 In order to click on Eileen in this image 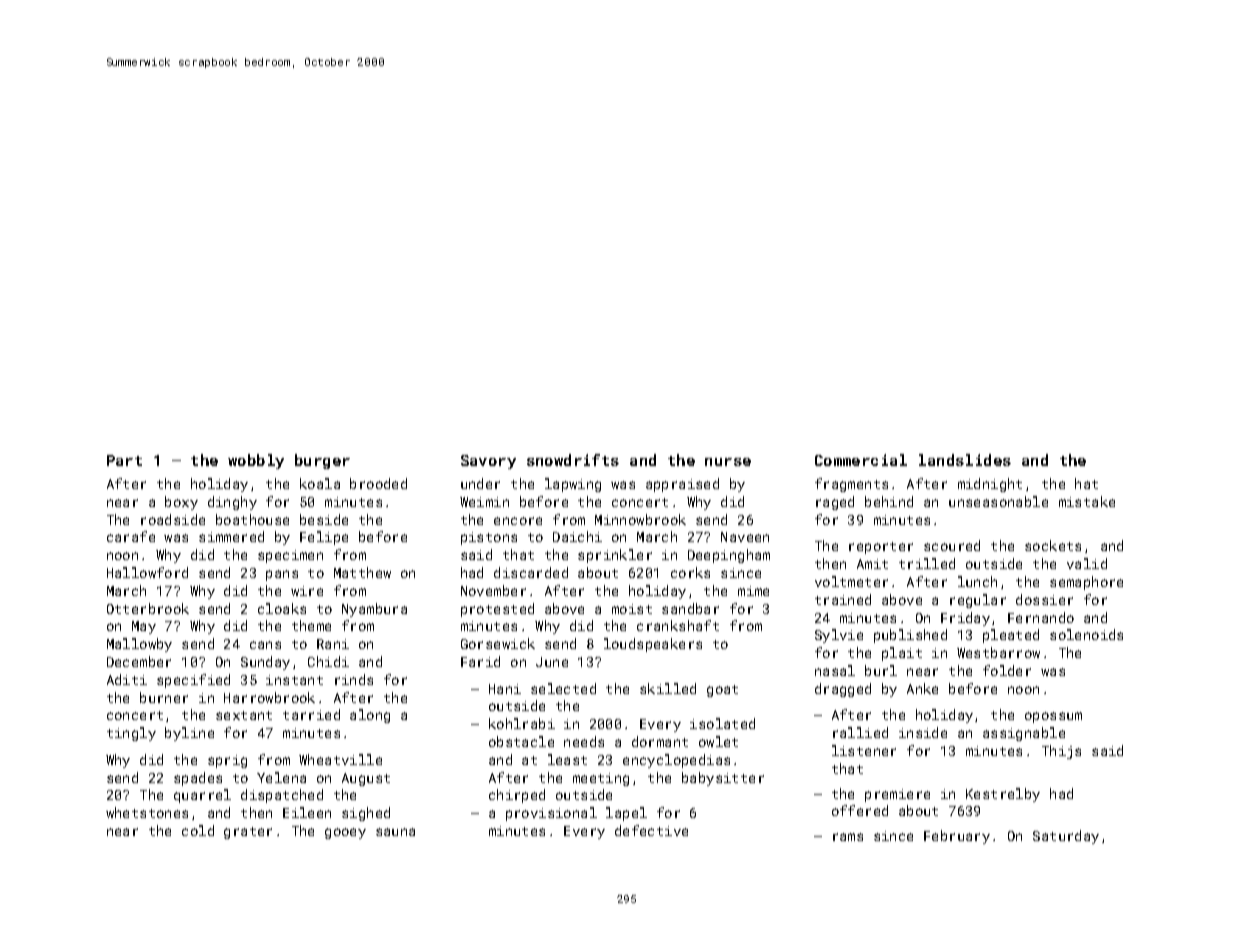, I will do `click(307, 812)`.
